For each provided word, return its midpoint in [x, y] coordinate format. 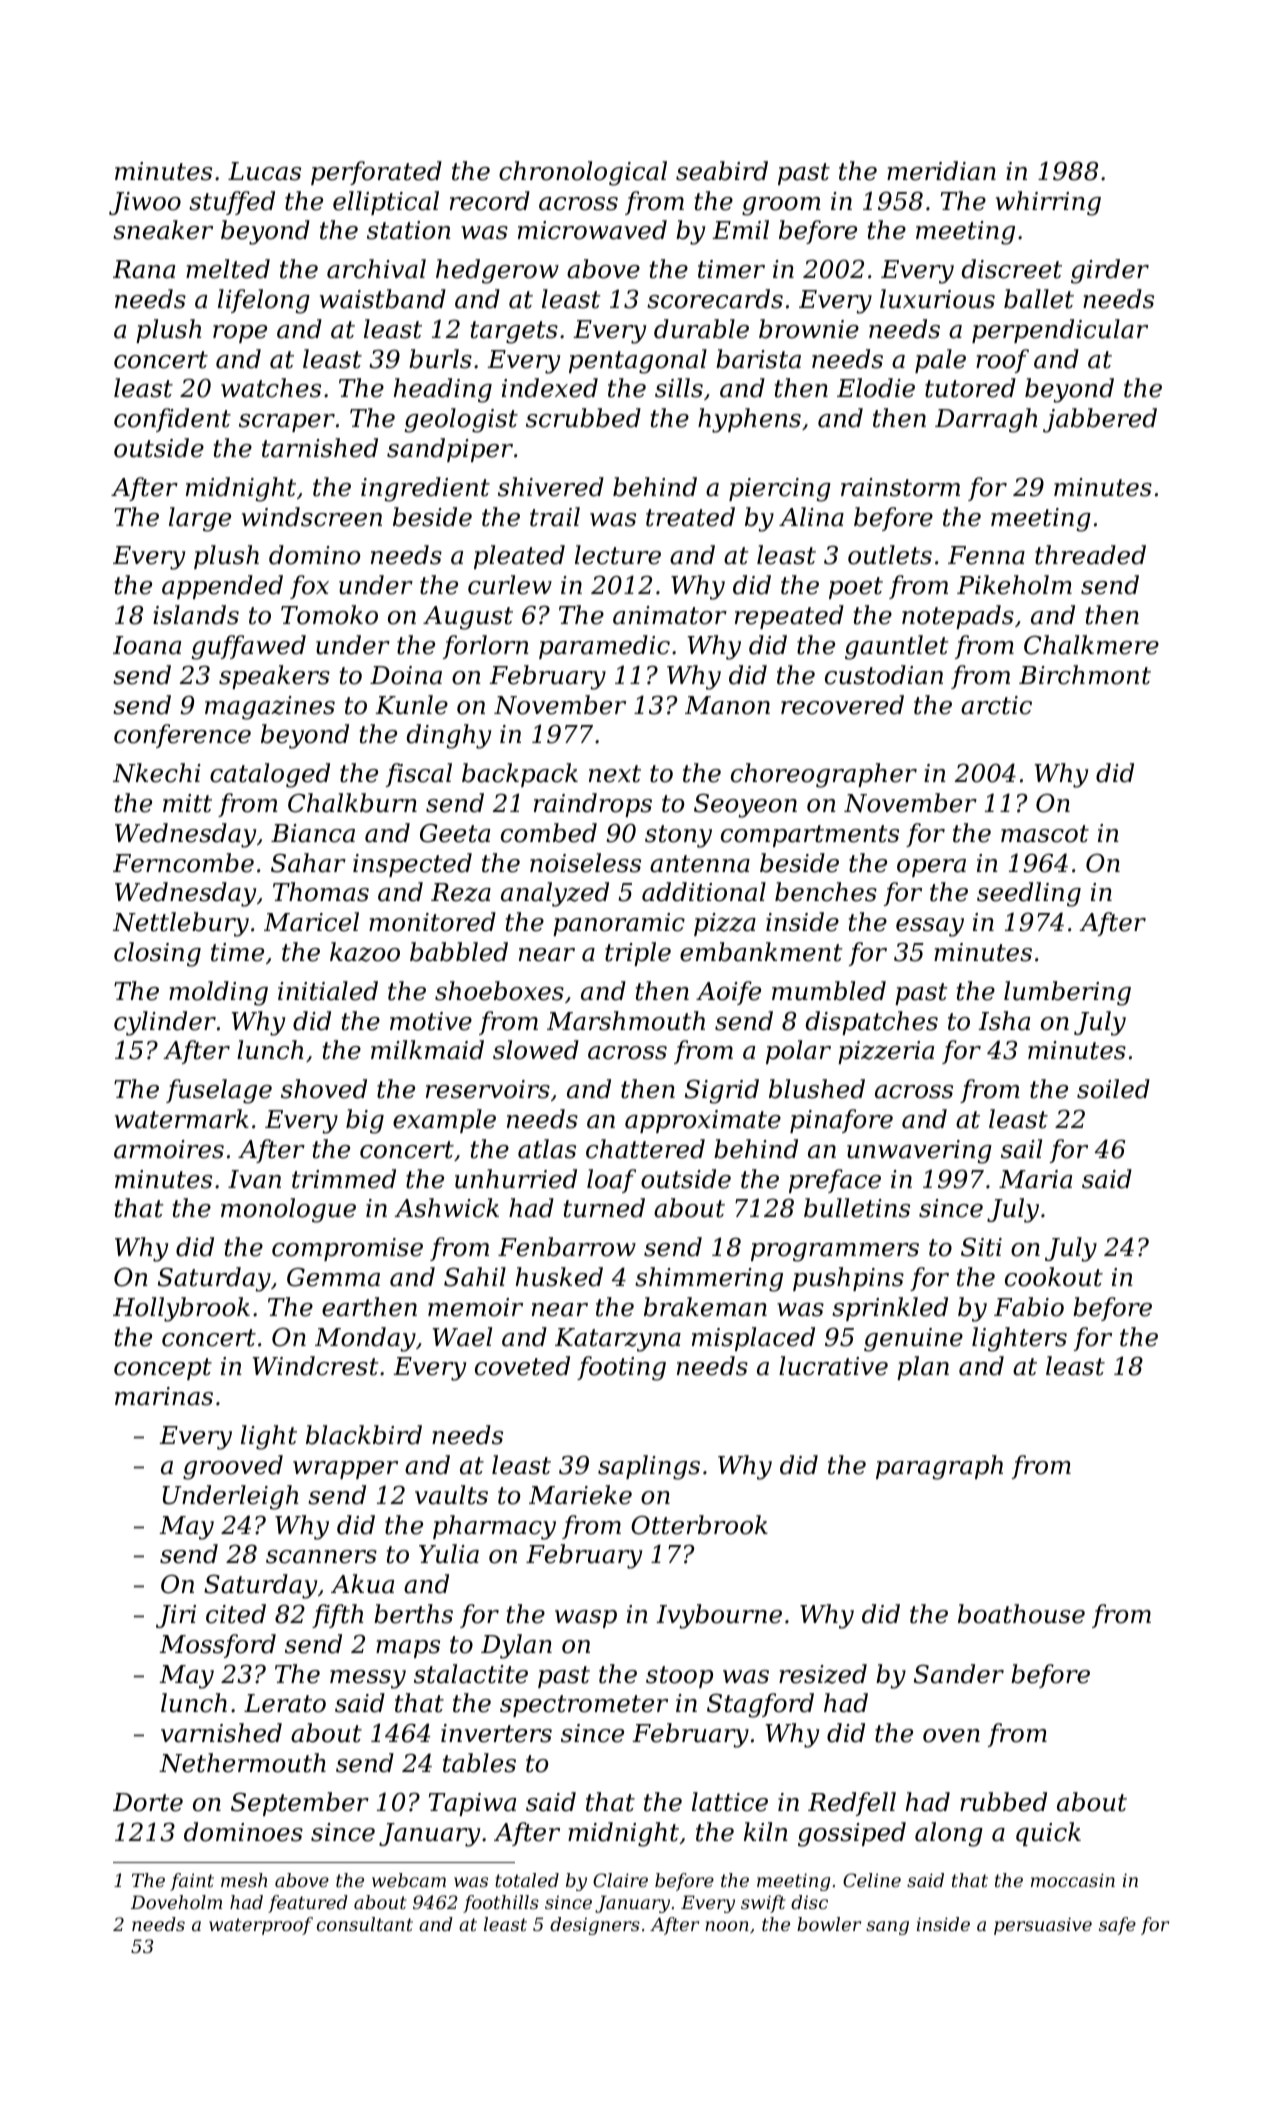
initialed [328, 991]
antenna [700, 864]
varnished [221, 1733]
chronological [583, 173]
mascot [1045, 834]
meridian [941, 171]
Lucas [264, 171]
